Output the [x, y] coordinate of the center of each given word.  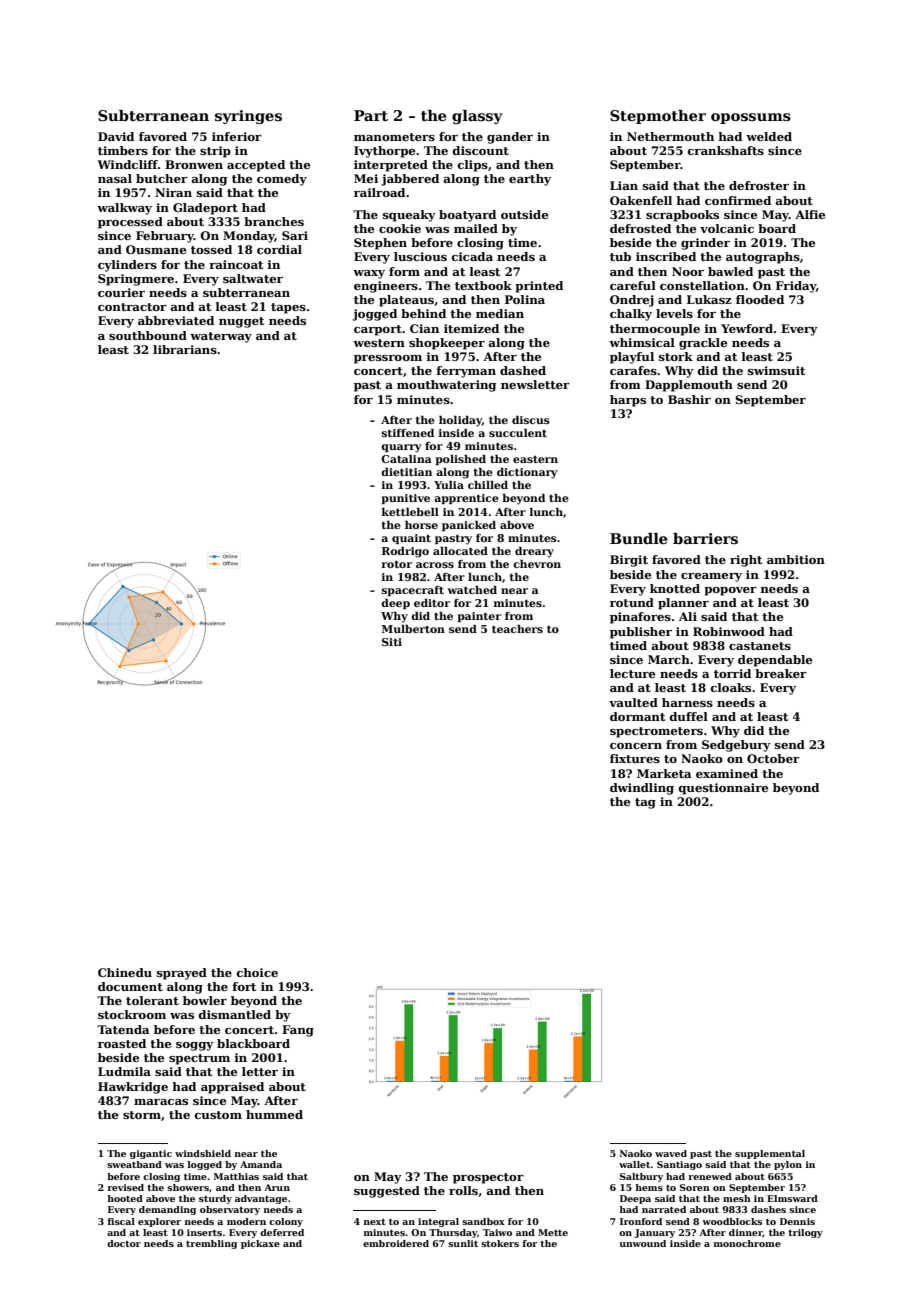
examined [727, 773]
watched [472, 590]
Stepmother [658, 117]
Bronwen [194, 164]
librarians [185, 349]
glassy [477, 117]
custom [218, 1115]
